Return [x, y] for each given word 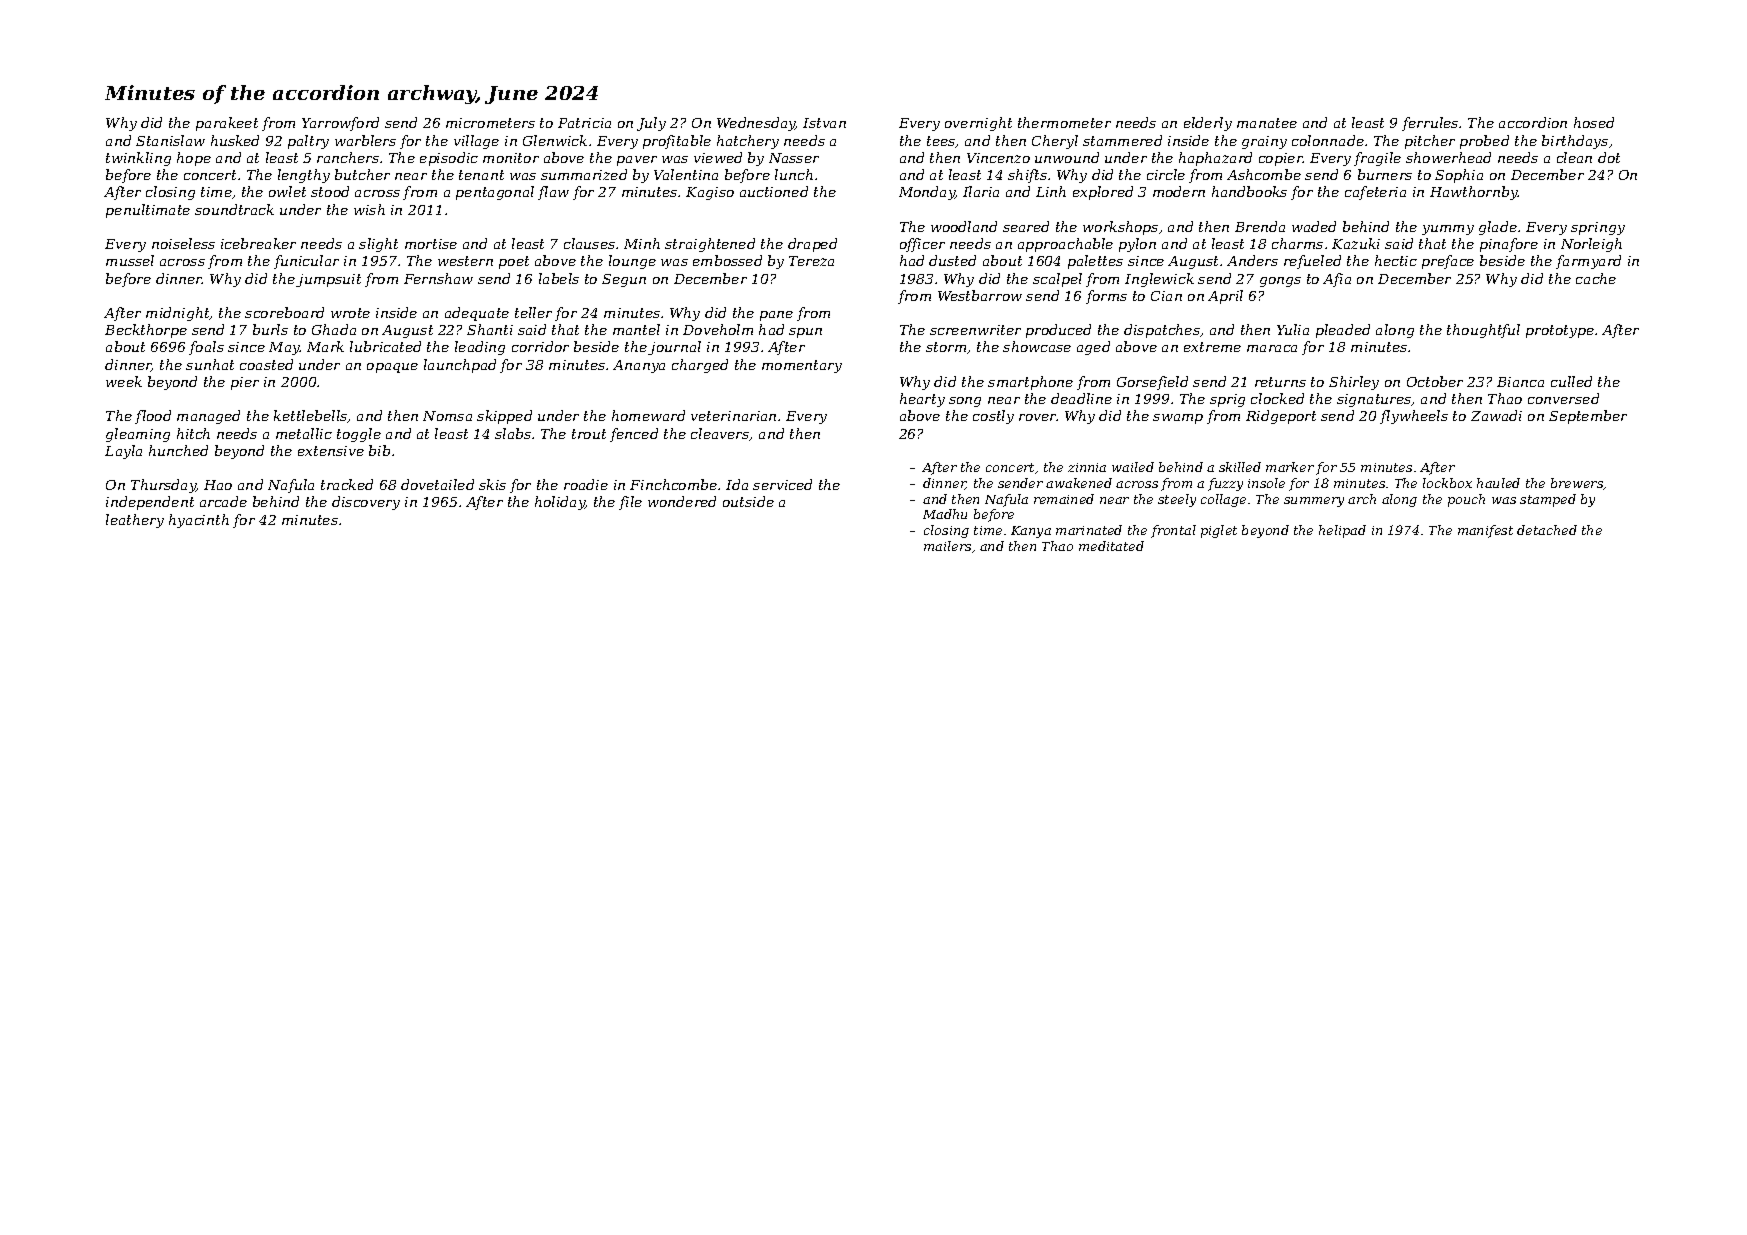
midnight [178, 314]
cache [1596, 278]
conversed [1563, 398]
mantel [636, 329]
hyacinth [199, 521]
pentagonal [495, 193]
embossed [727, 260]
